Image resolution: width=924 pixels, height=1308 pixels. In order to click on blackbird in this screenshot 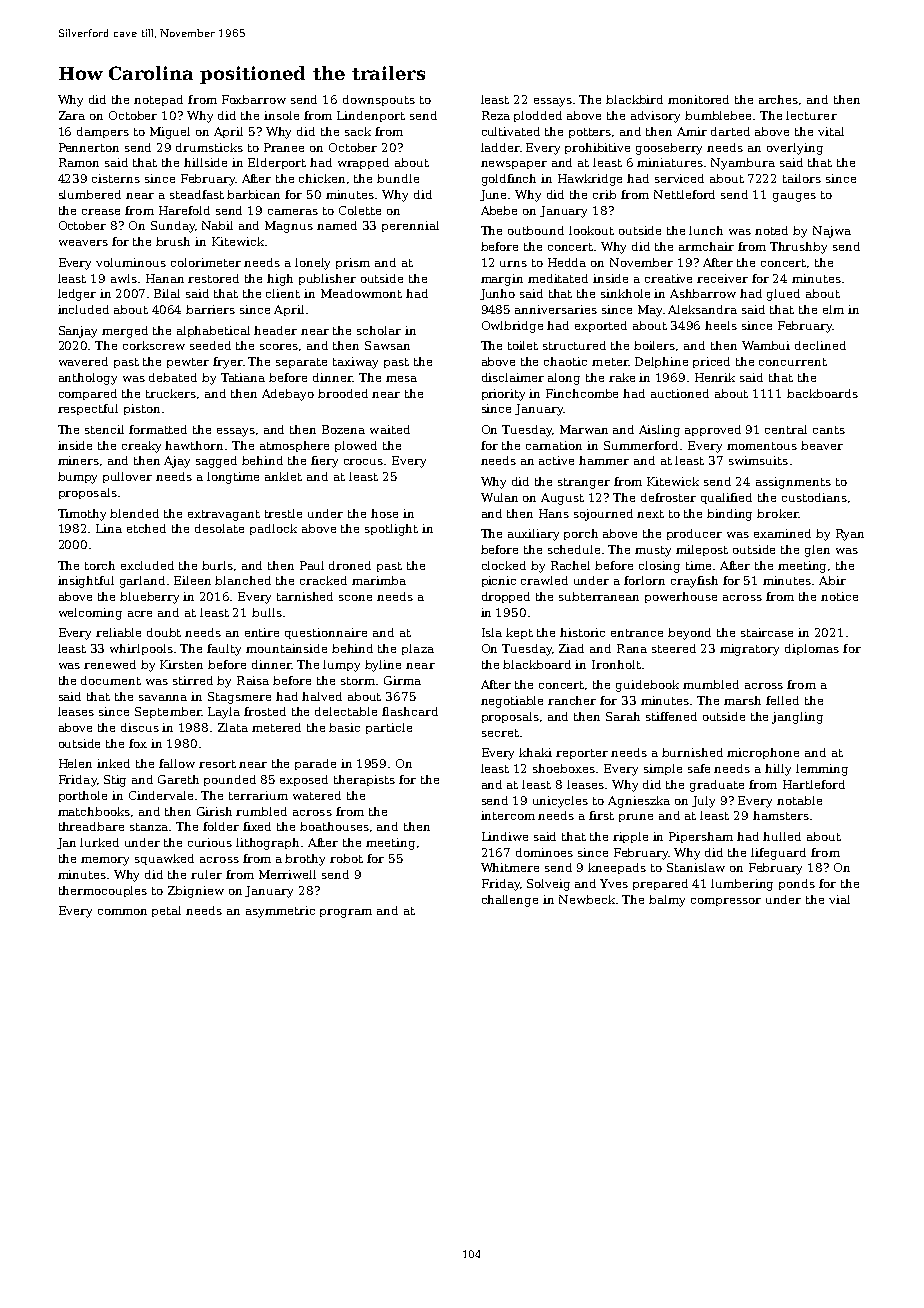, I will do `click(634, 99)`.
